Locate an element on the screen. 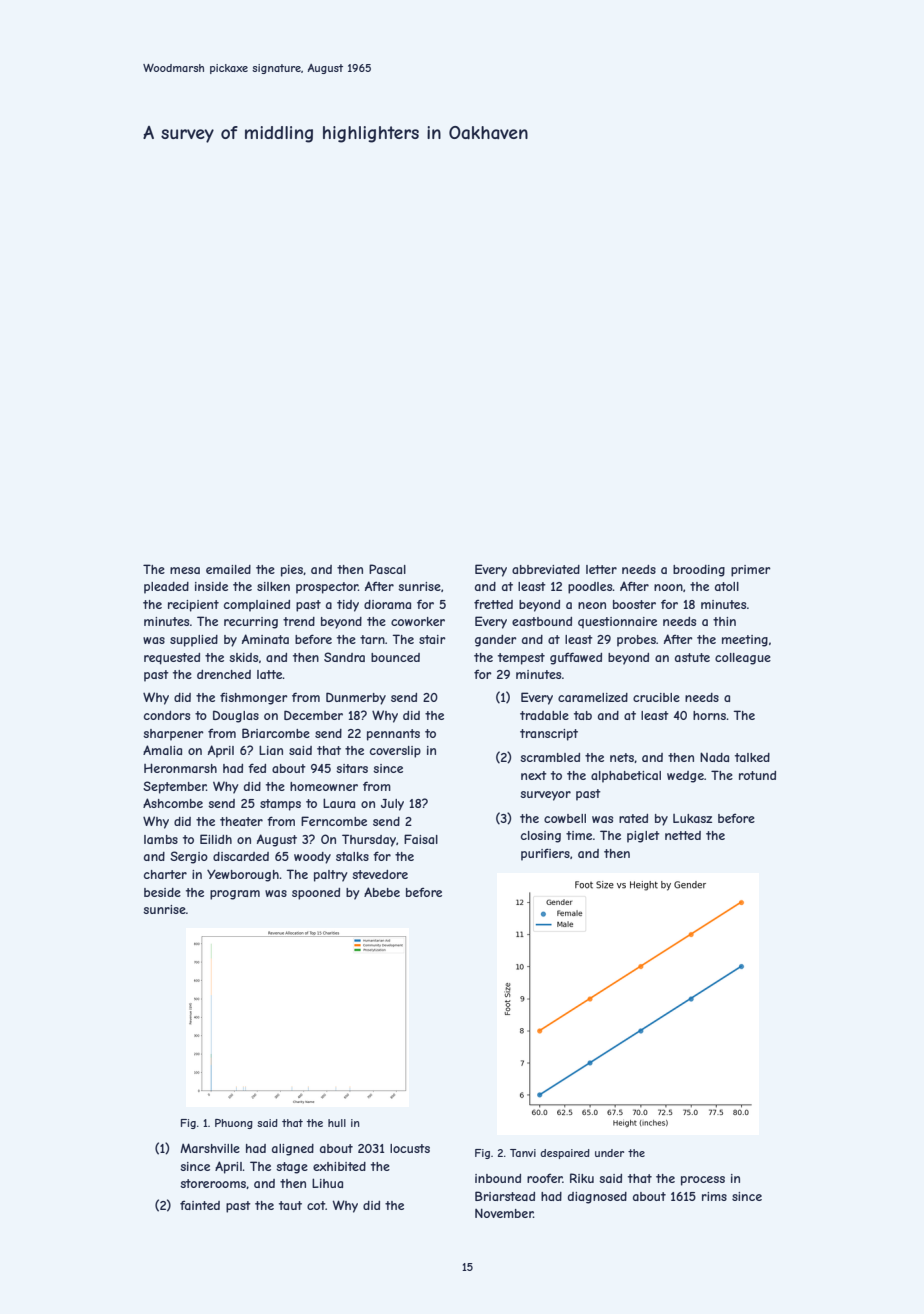  Faisal is located at coordinates (421, 839).
